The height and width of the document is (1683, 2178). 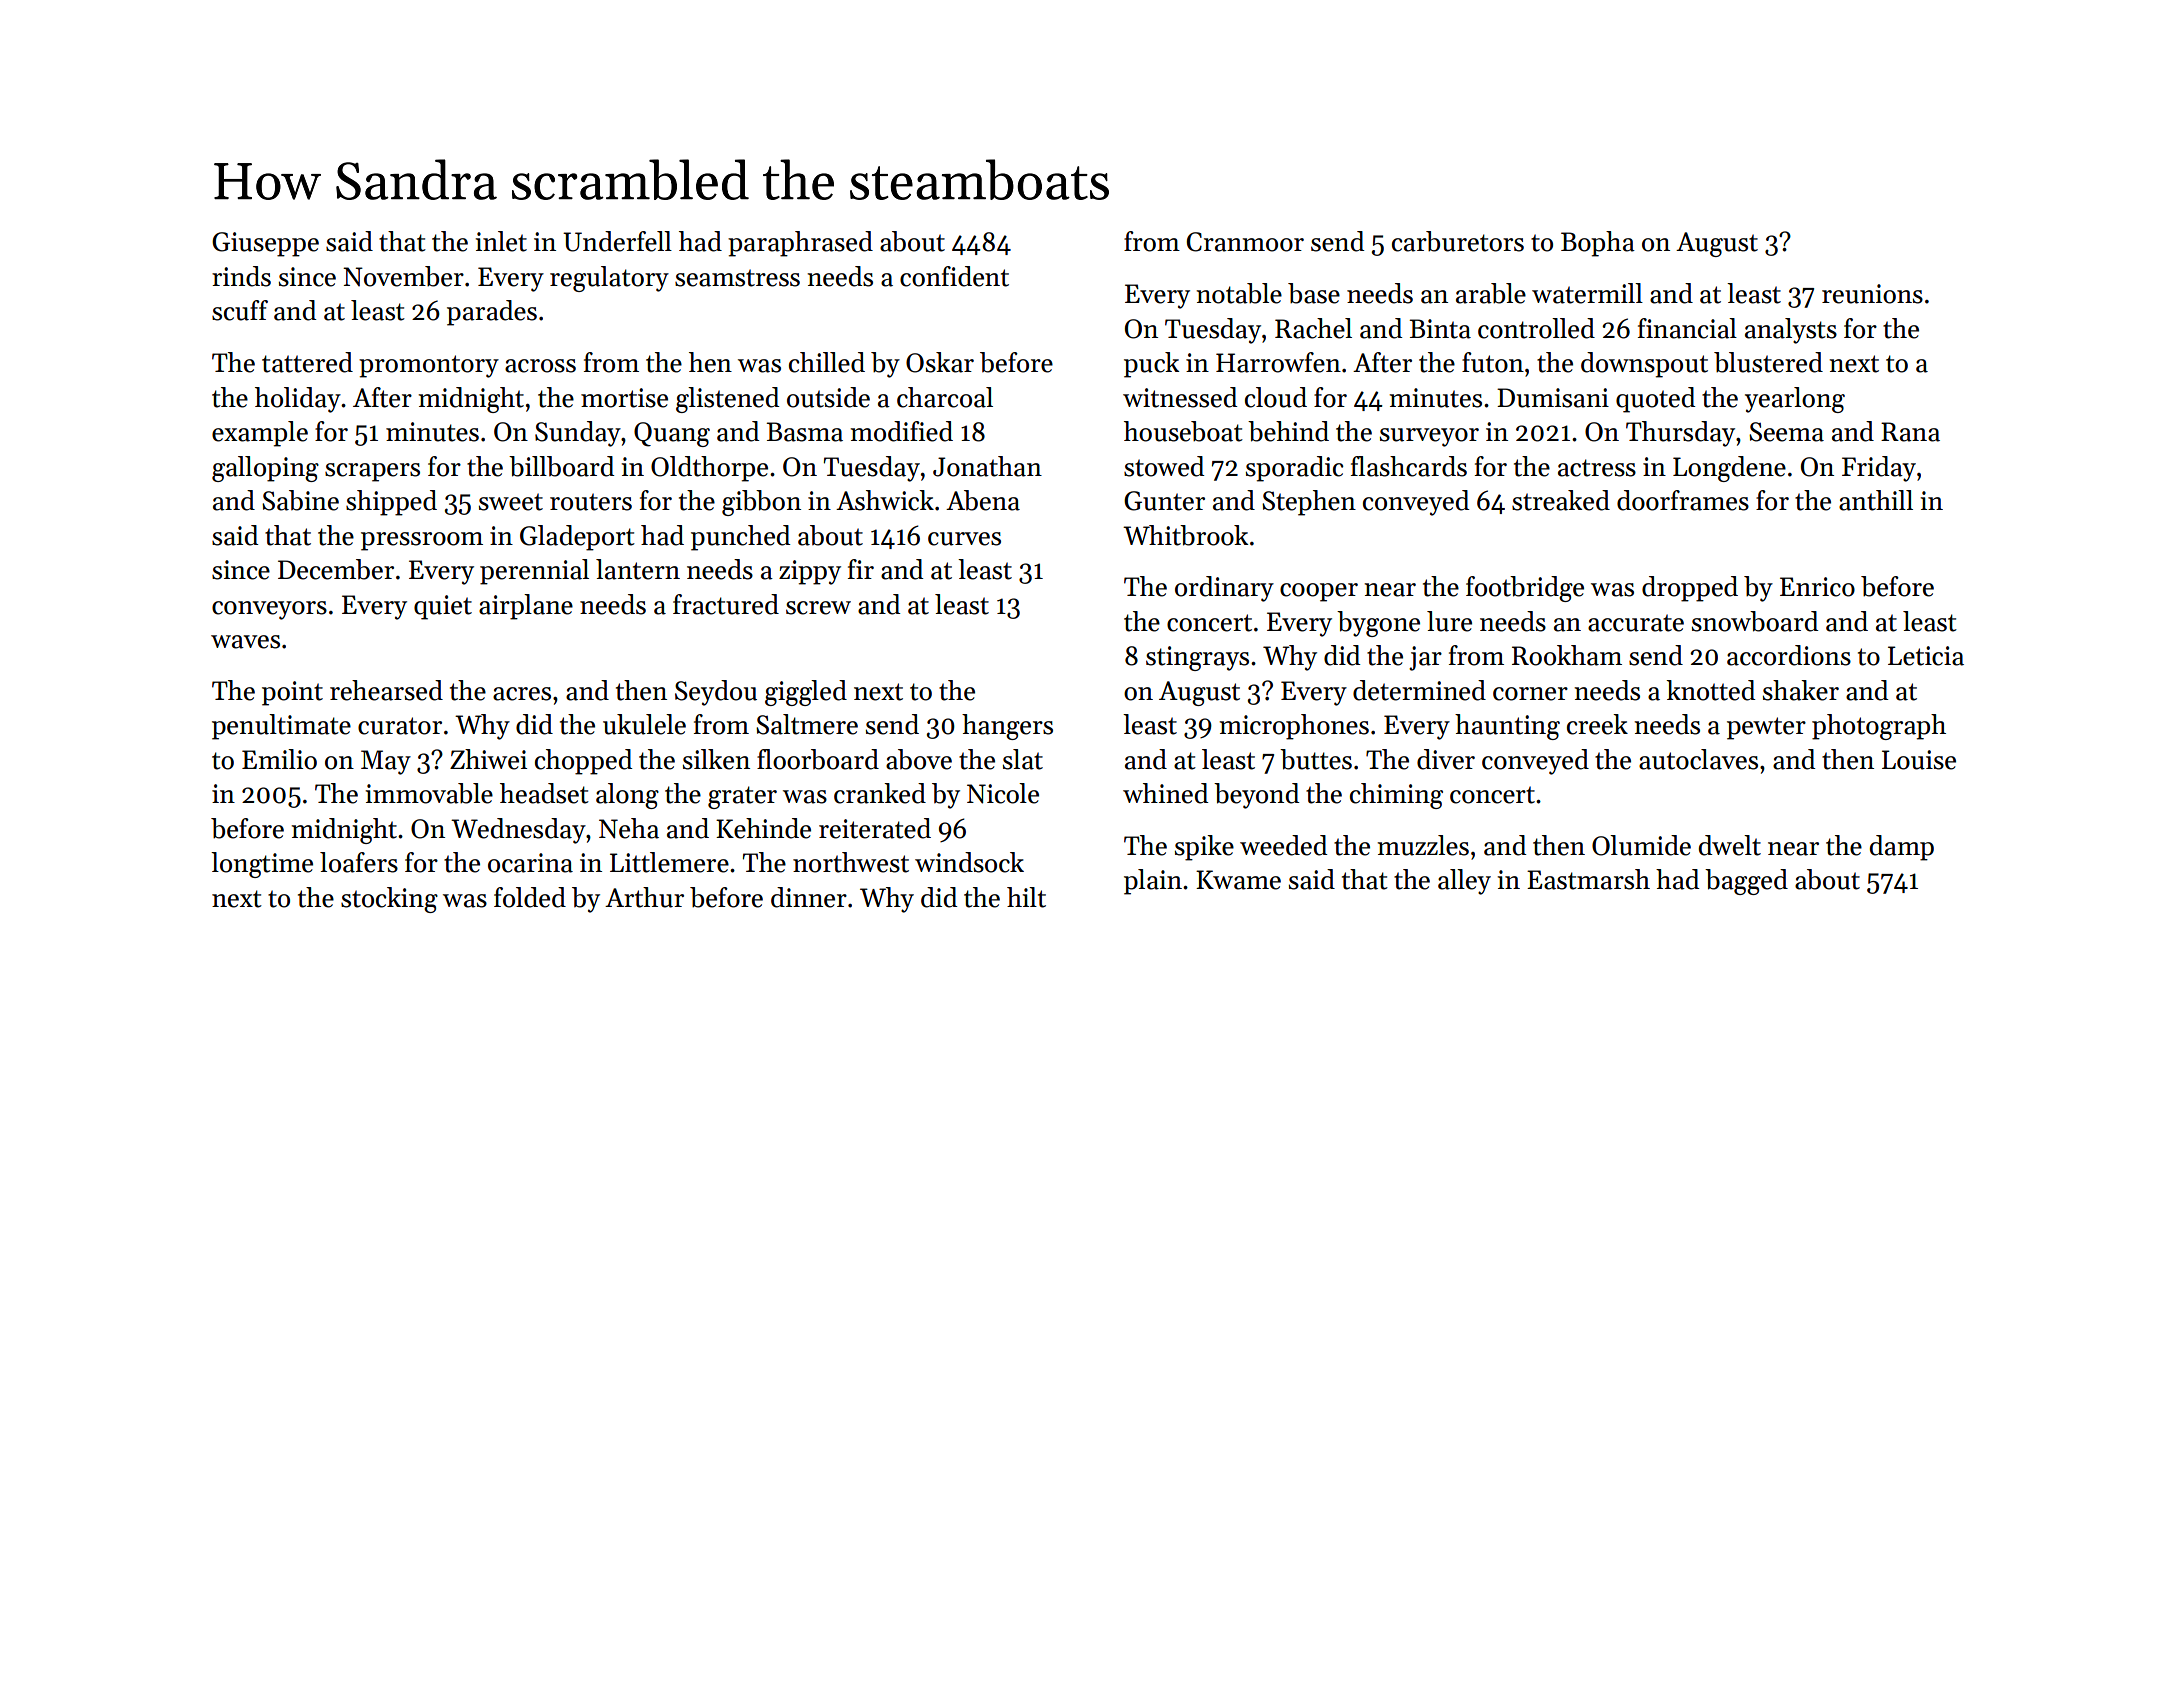 What do you see at coordinates (1294, 469) in the document?
I see `sporadic` at bounding box center [1294, 469].
